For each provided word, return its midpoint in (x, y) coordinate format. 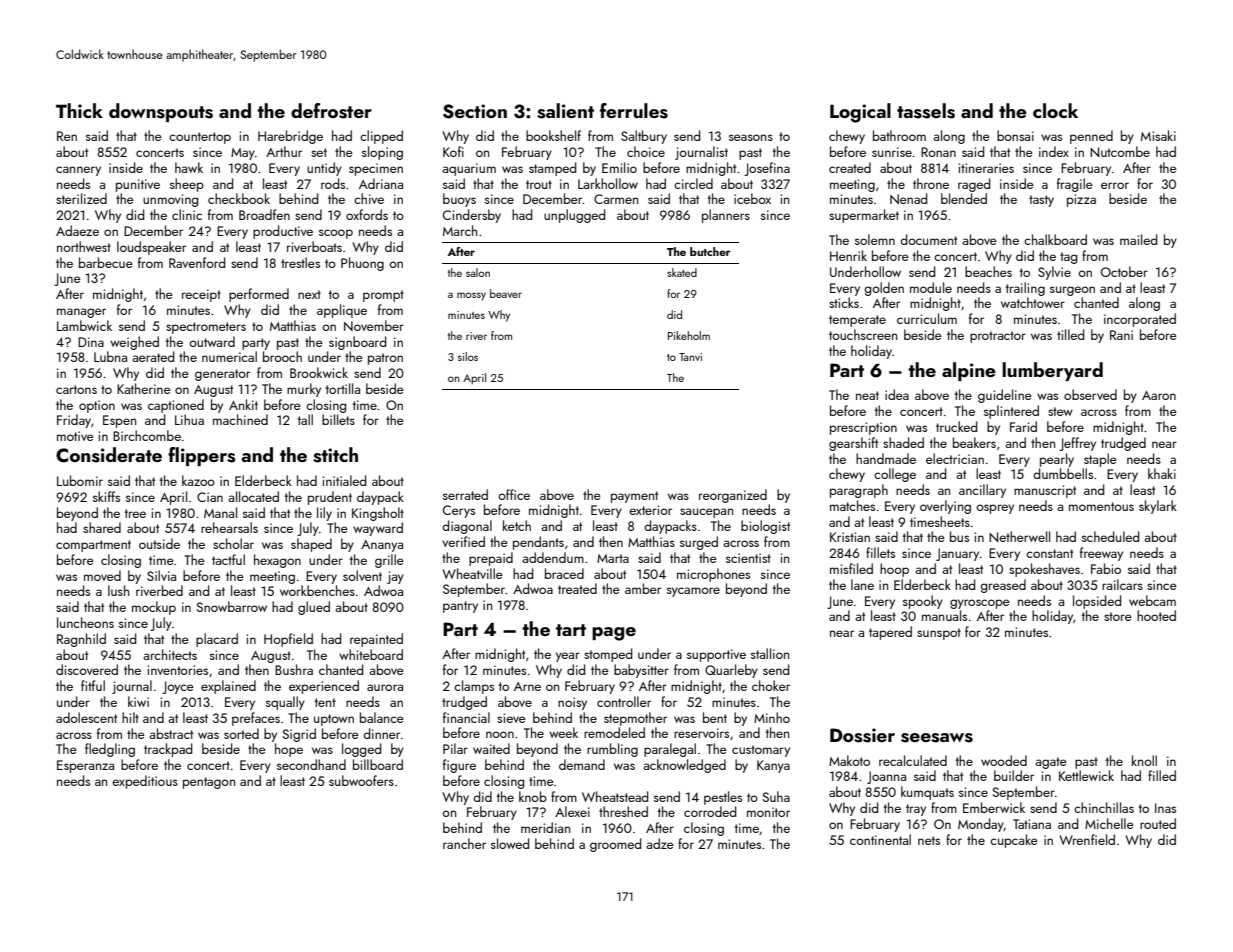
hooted (1156, 615)
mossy (471, 296)
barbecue (106, 262)
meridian (545, 827)
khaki (1162, 473)
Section (475, 111)
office (514, 494)
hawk (189, 167)
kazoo (198, 480)
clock (1055, 110)
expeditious (145, 782)
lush (118, 590)
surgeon (1072, 291)
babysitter (641, 671)
